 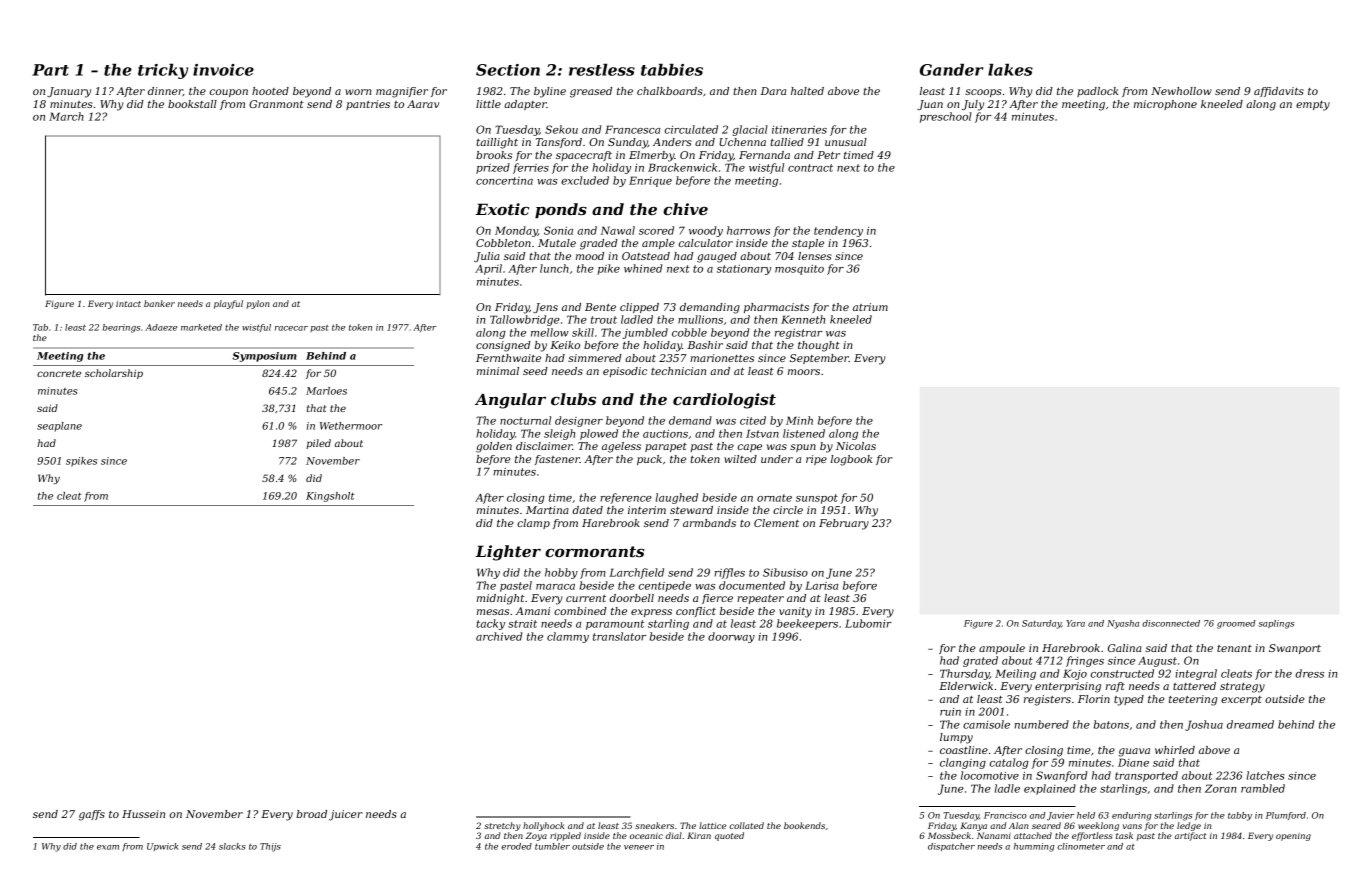 What do you see at coordinates (516, 846) in the image?
I see `eroded` at bounding box center [516, 846].
